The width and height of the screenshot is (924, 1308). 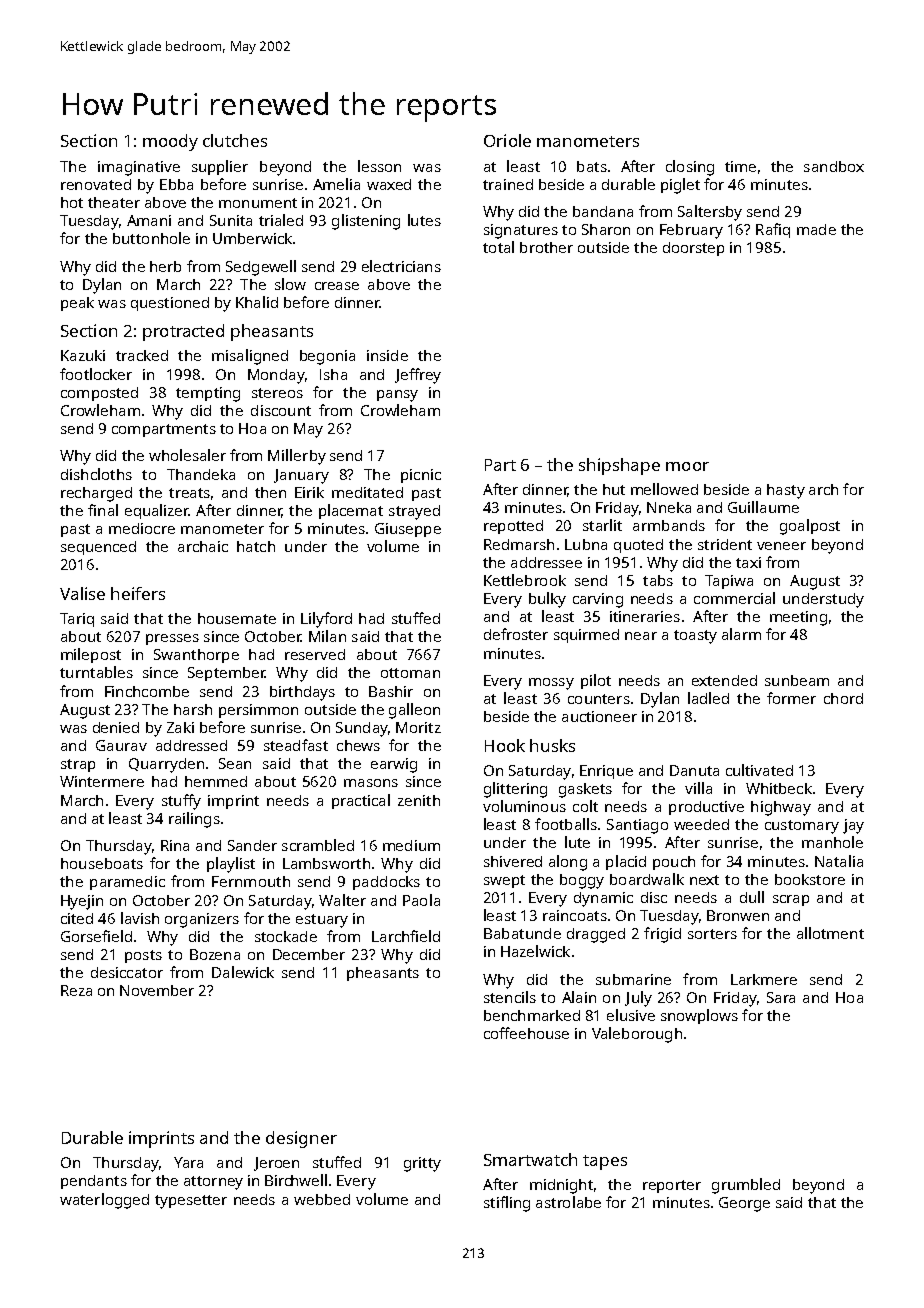 What do you see at coordinates (816, 229) in the screenshot?
I see `made` at bounding box center [816, 229].
